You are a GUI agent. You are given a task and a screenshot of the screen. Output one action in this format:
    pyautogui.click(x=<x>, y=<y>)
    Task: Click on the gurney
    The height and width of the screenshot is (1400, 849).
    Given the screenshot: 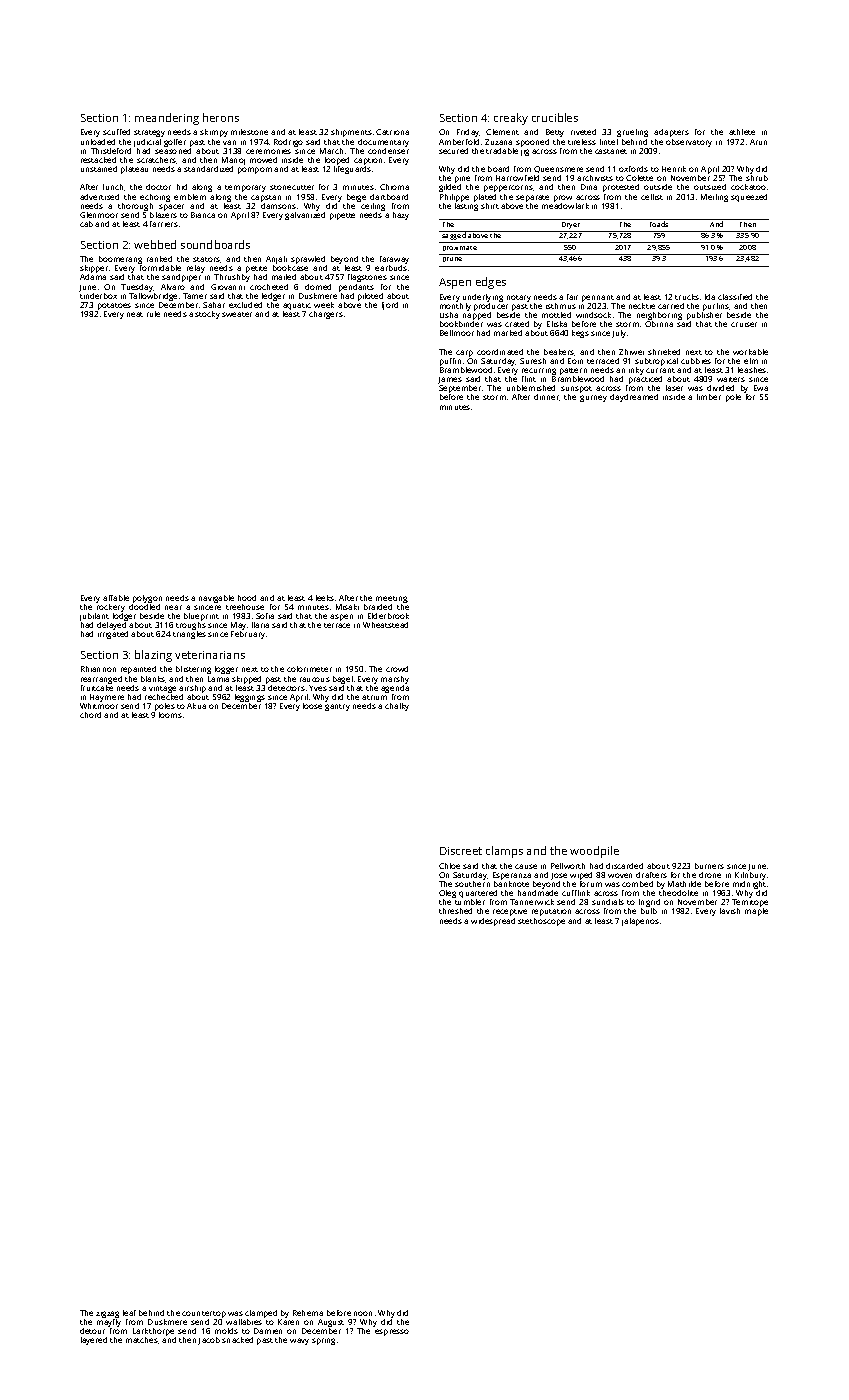 What is the action you would take?
    pyautogui.click(x=593, y=398)
